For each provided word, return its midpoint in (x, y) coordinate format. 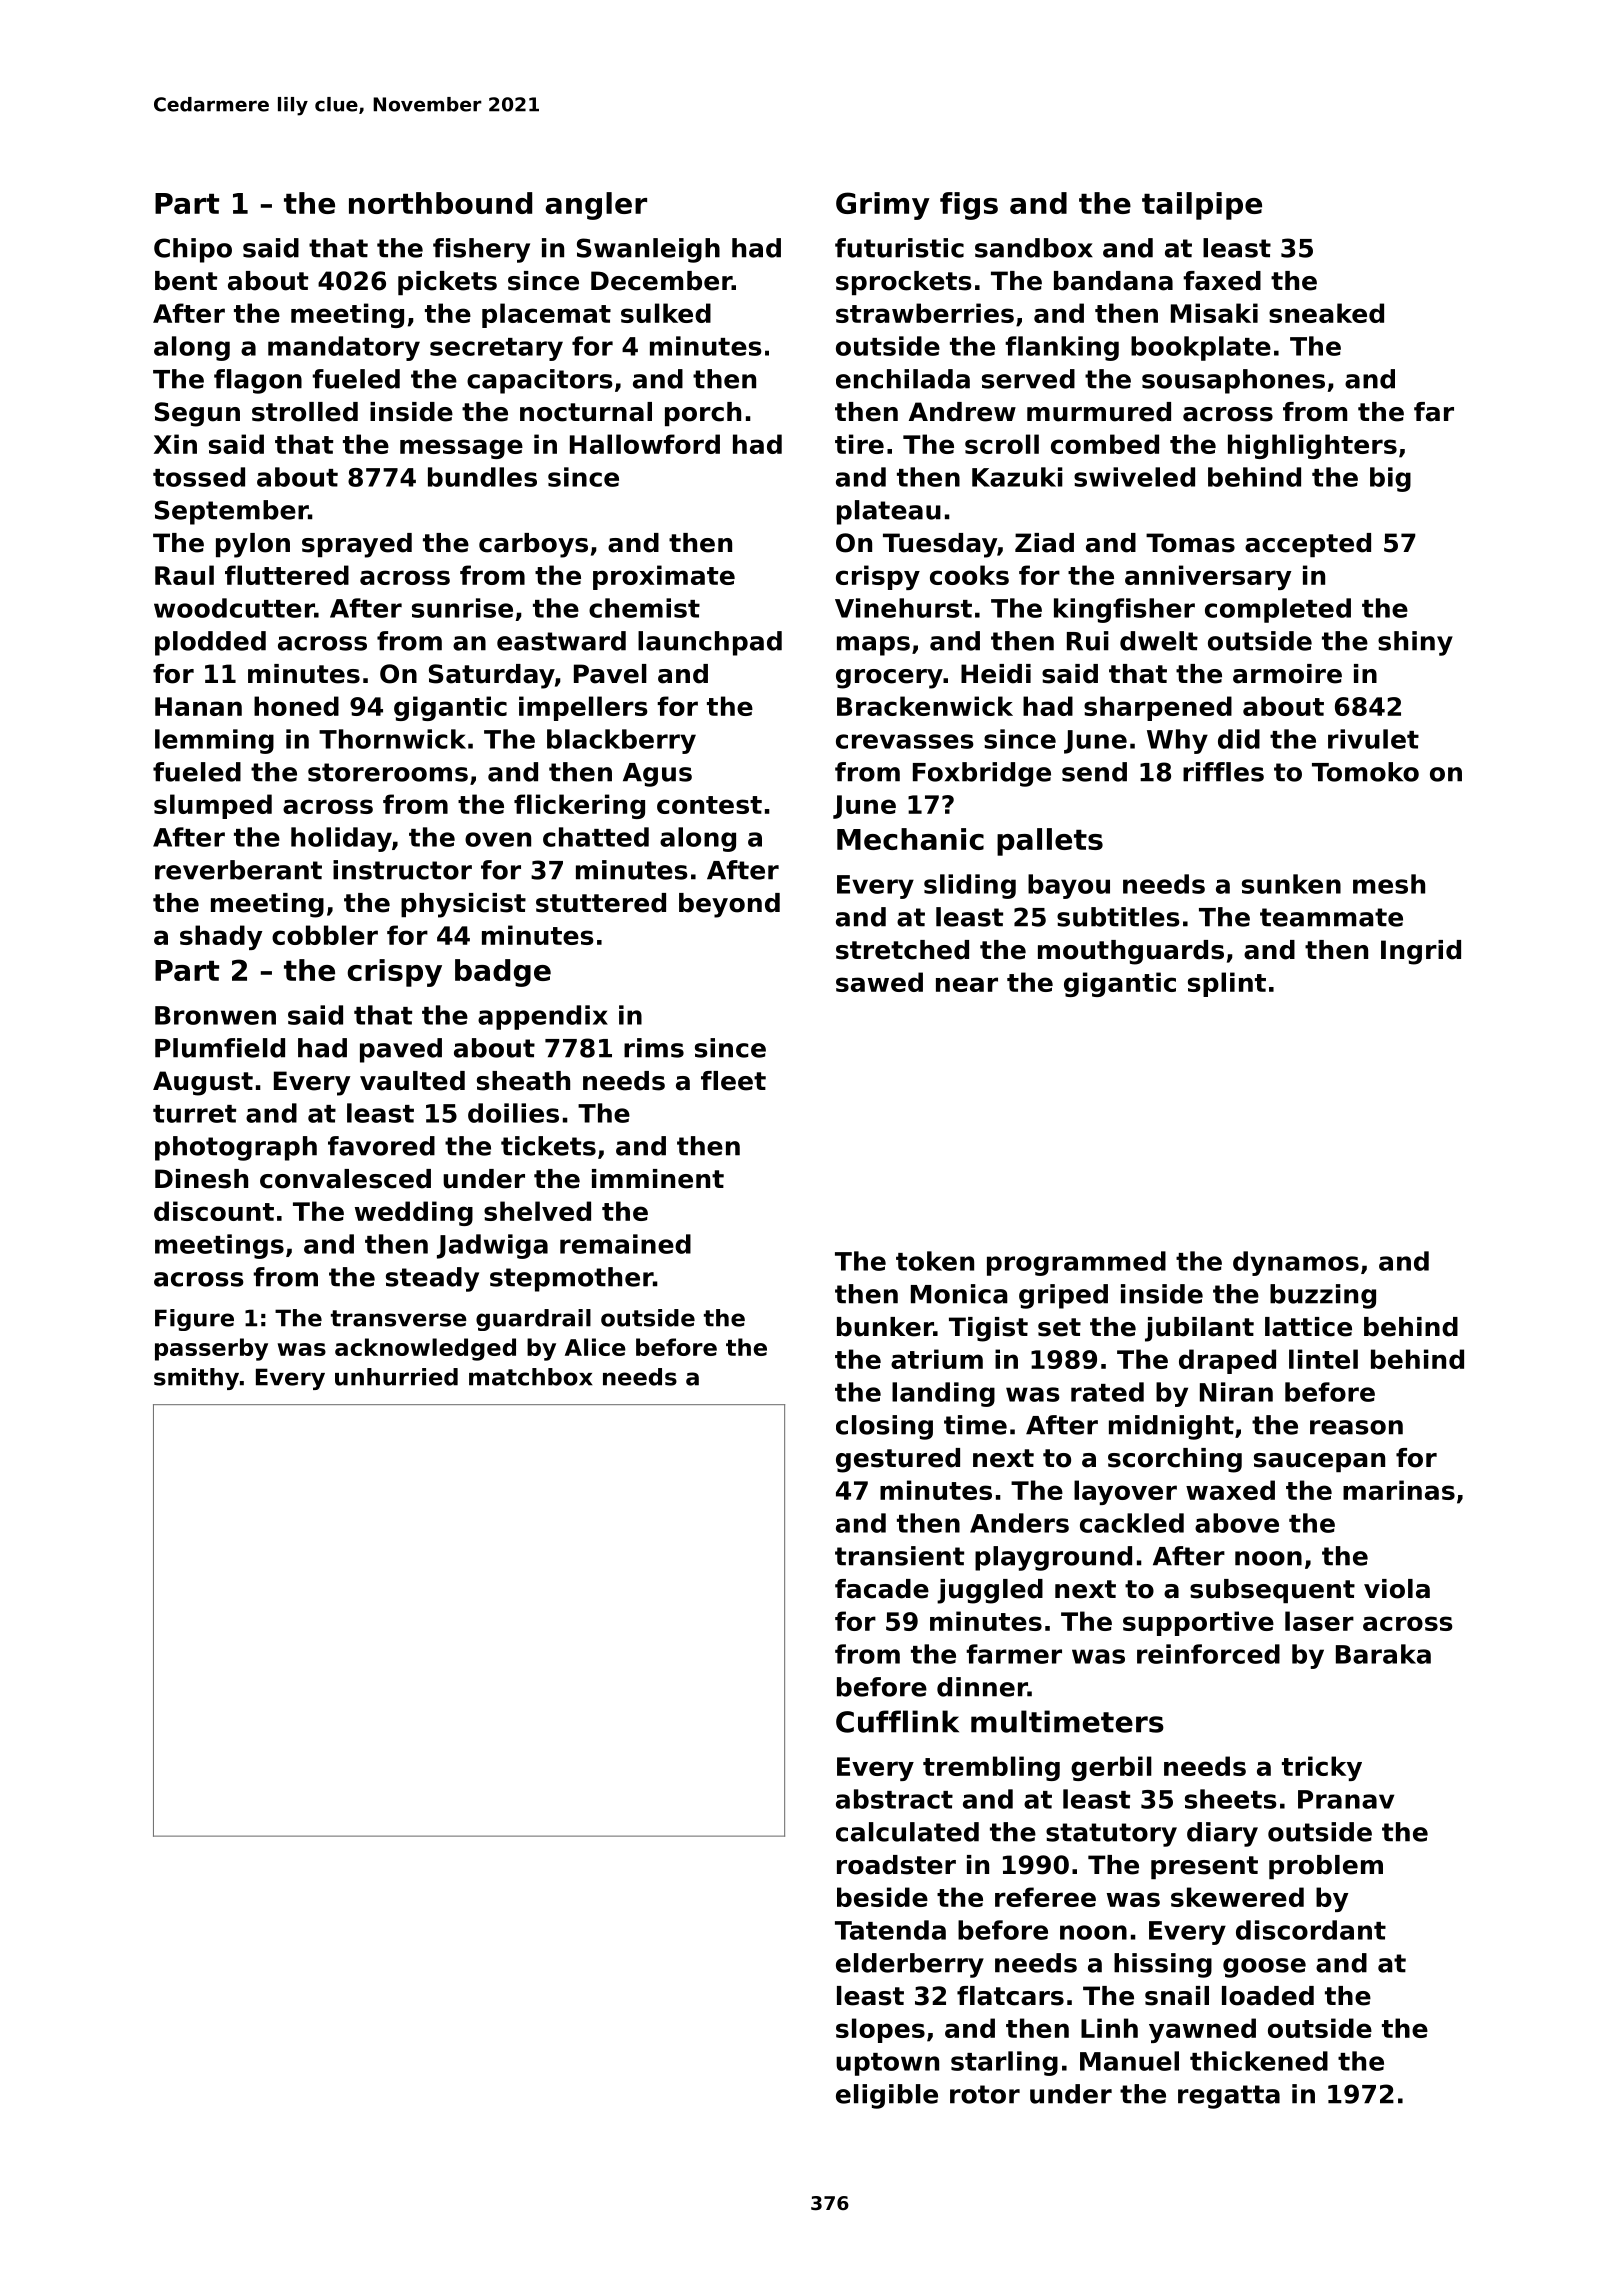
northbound (440, 203)
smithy (196, 1379)
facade (882, 1589)
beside (882, 1897)
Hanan (198, 706)
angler (596, 206)
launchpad (710, 643)
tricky (1322, 1768)
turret (194, 1114)
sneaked (1326, 313)
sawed (879, 982)
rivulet (1373, 739)
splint (1227, 984)
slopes (880, 2030)
